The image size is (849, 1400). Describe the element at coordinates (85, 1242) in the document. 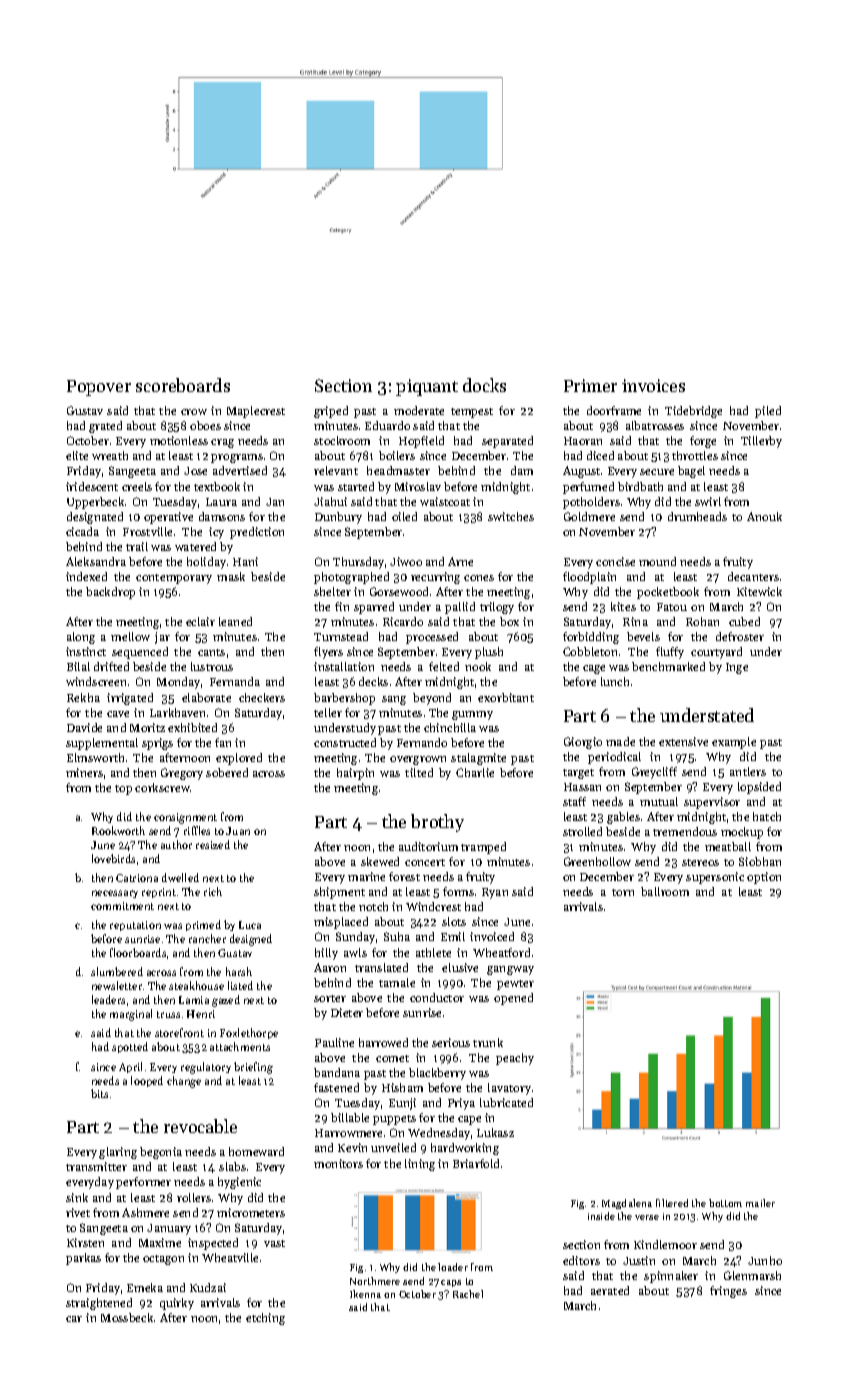

I see `Kirsten` at that location.
